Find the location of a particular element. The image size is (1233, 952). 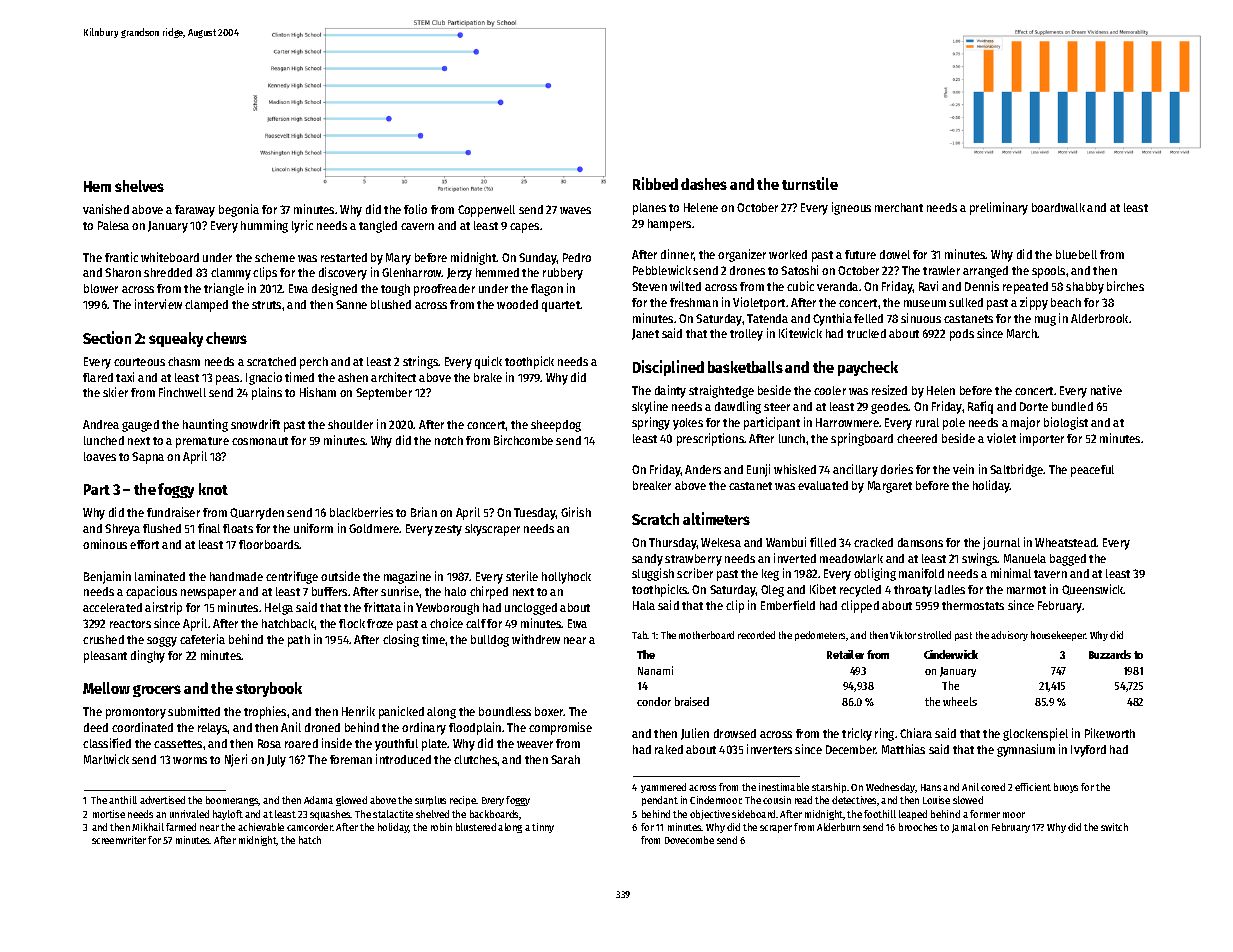

dashes is located at coordinates (704, 184).
